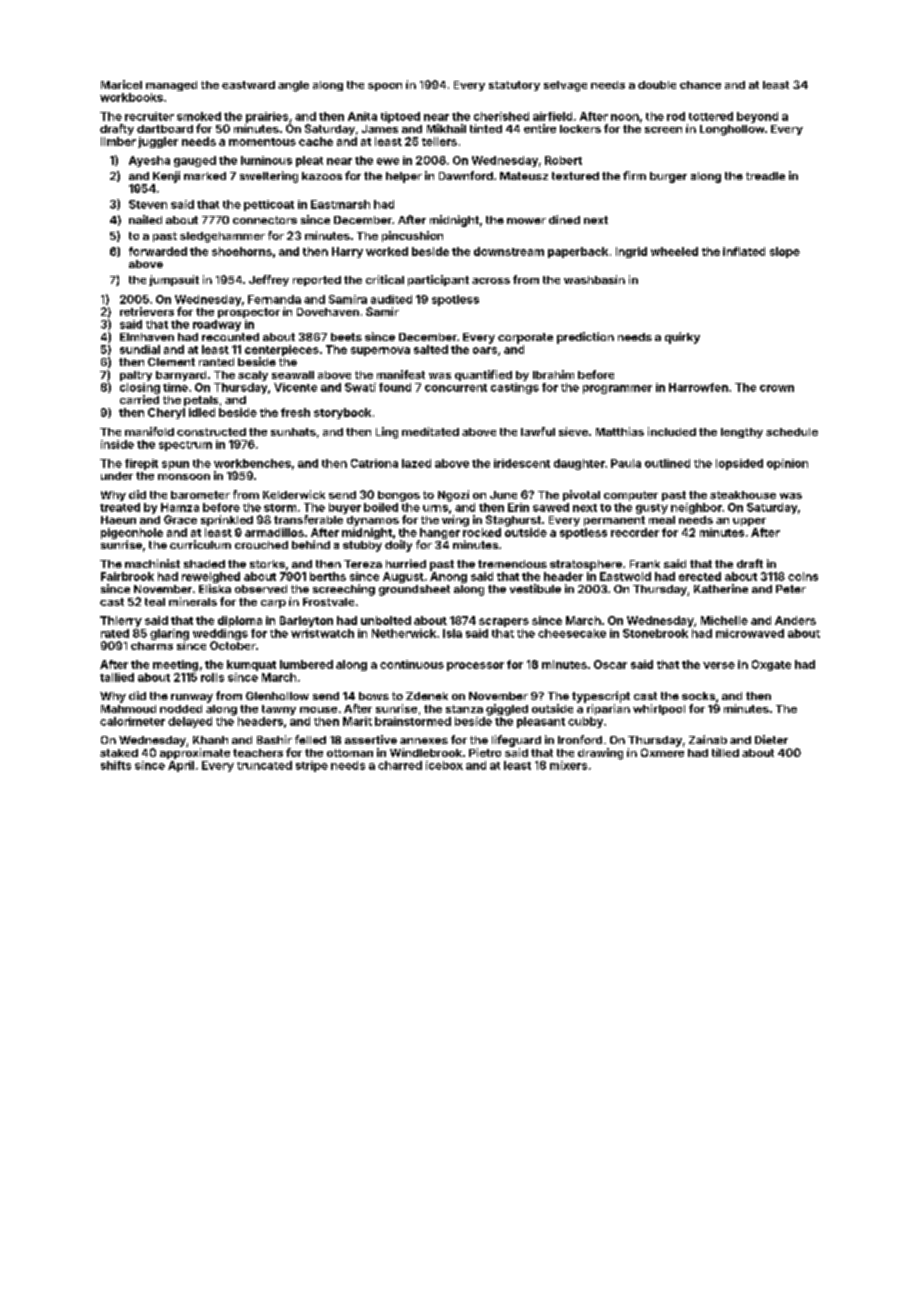 The width and height of the screenshot is (924, 1308). I want to click on Longhollow, so click(732, 130).
